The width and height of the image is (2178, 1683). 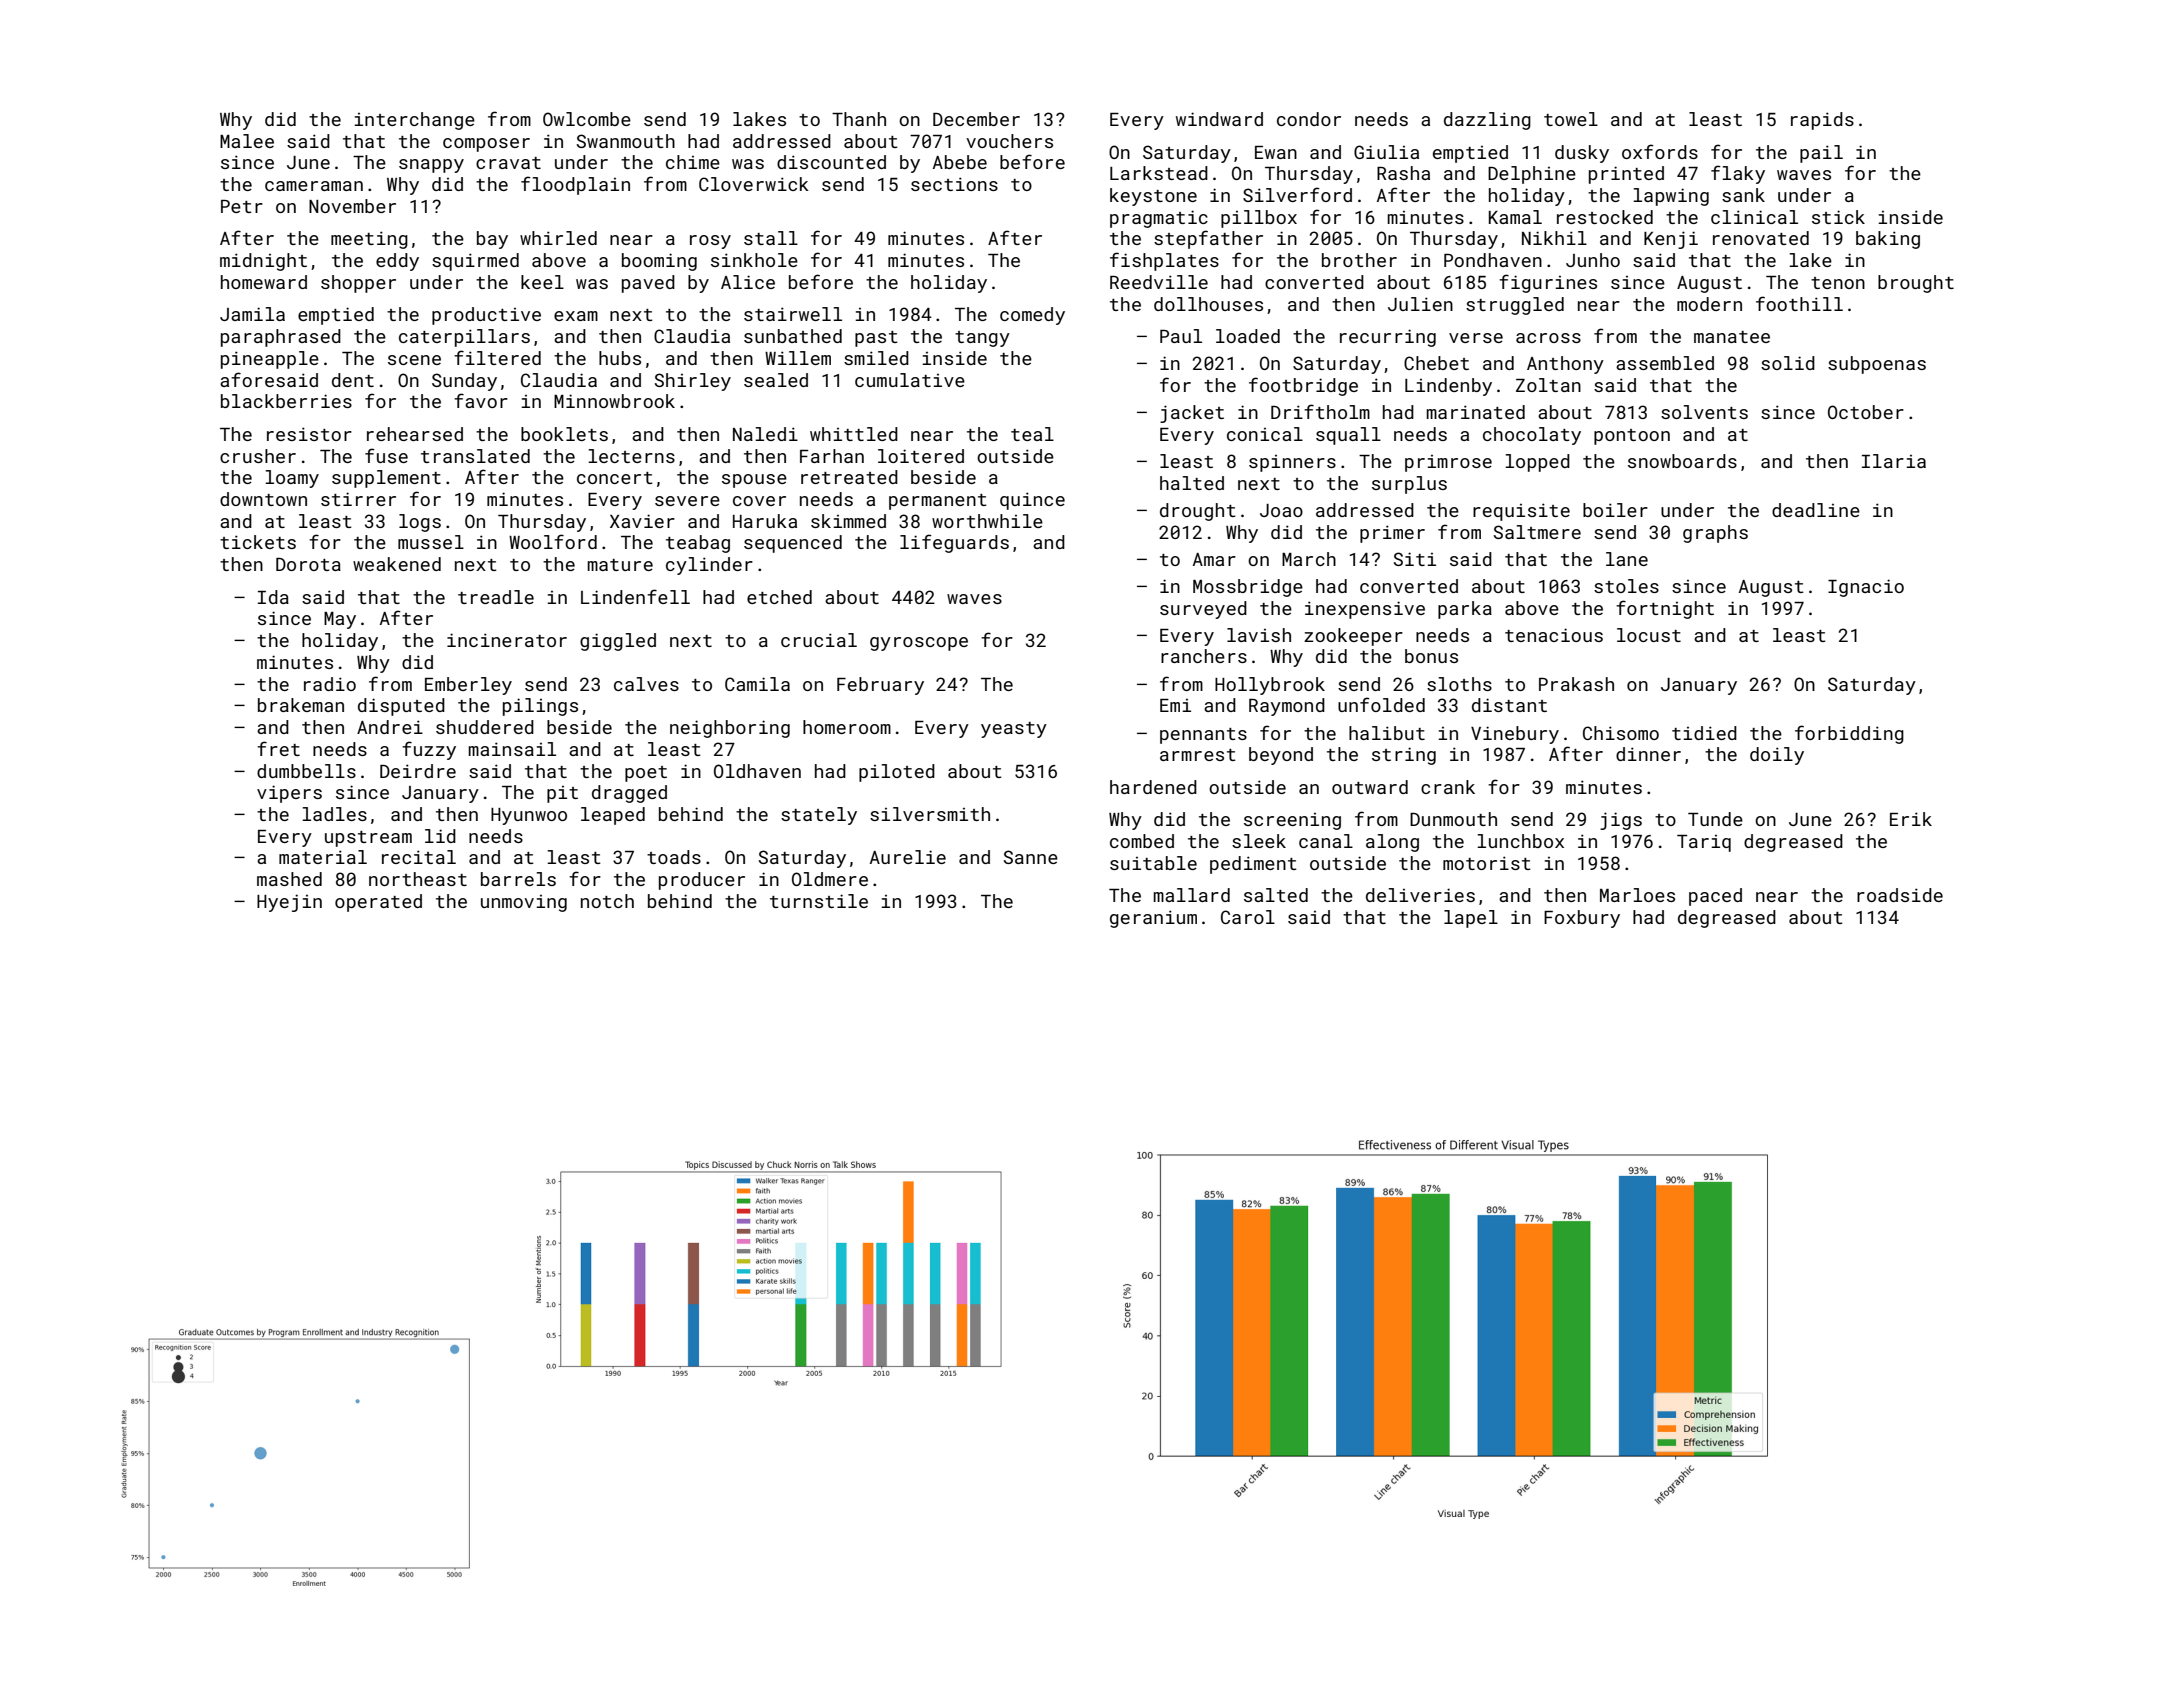 What do you see at coordinates (475, 456) in the image?
I see `translated` at bounding box center [475, 456].
